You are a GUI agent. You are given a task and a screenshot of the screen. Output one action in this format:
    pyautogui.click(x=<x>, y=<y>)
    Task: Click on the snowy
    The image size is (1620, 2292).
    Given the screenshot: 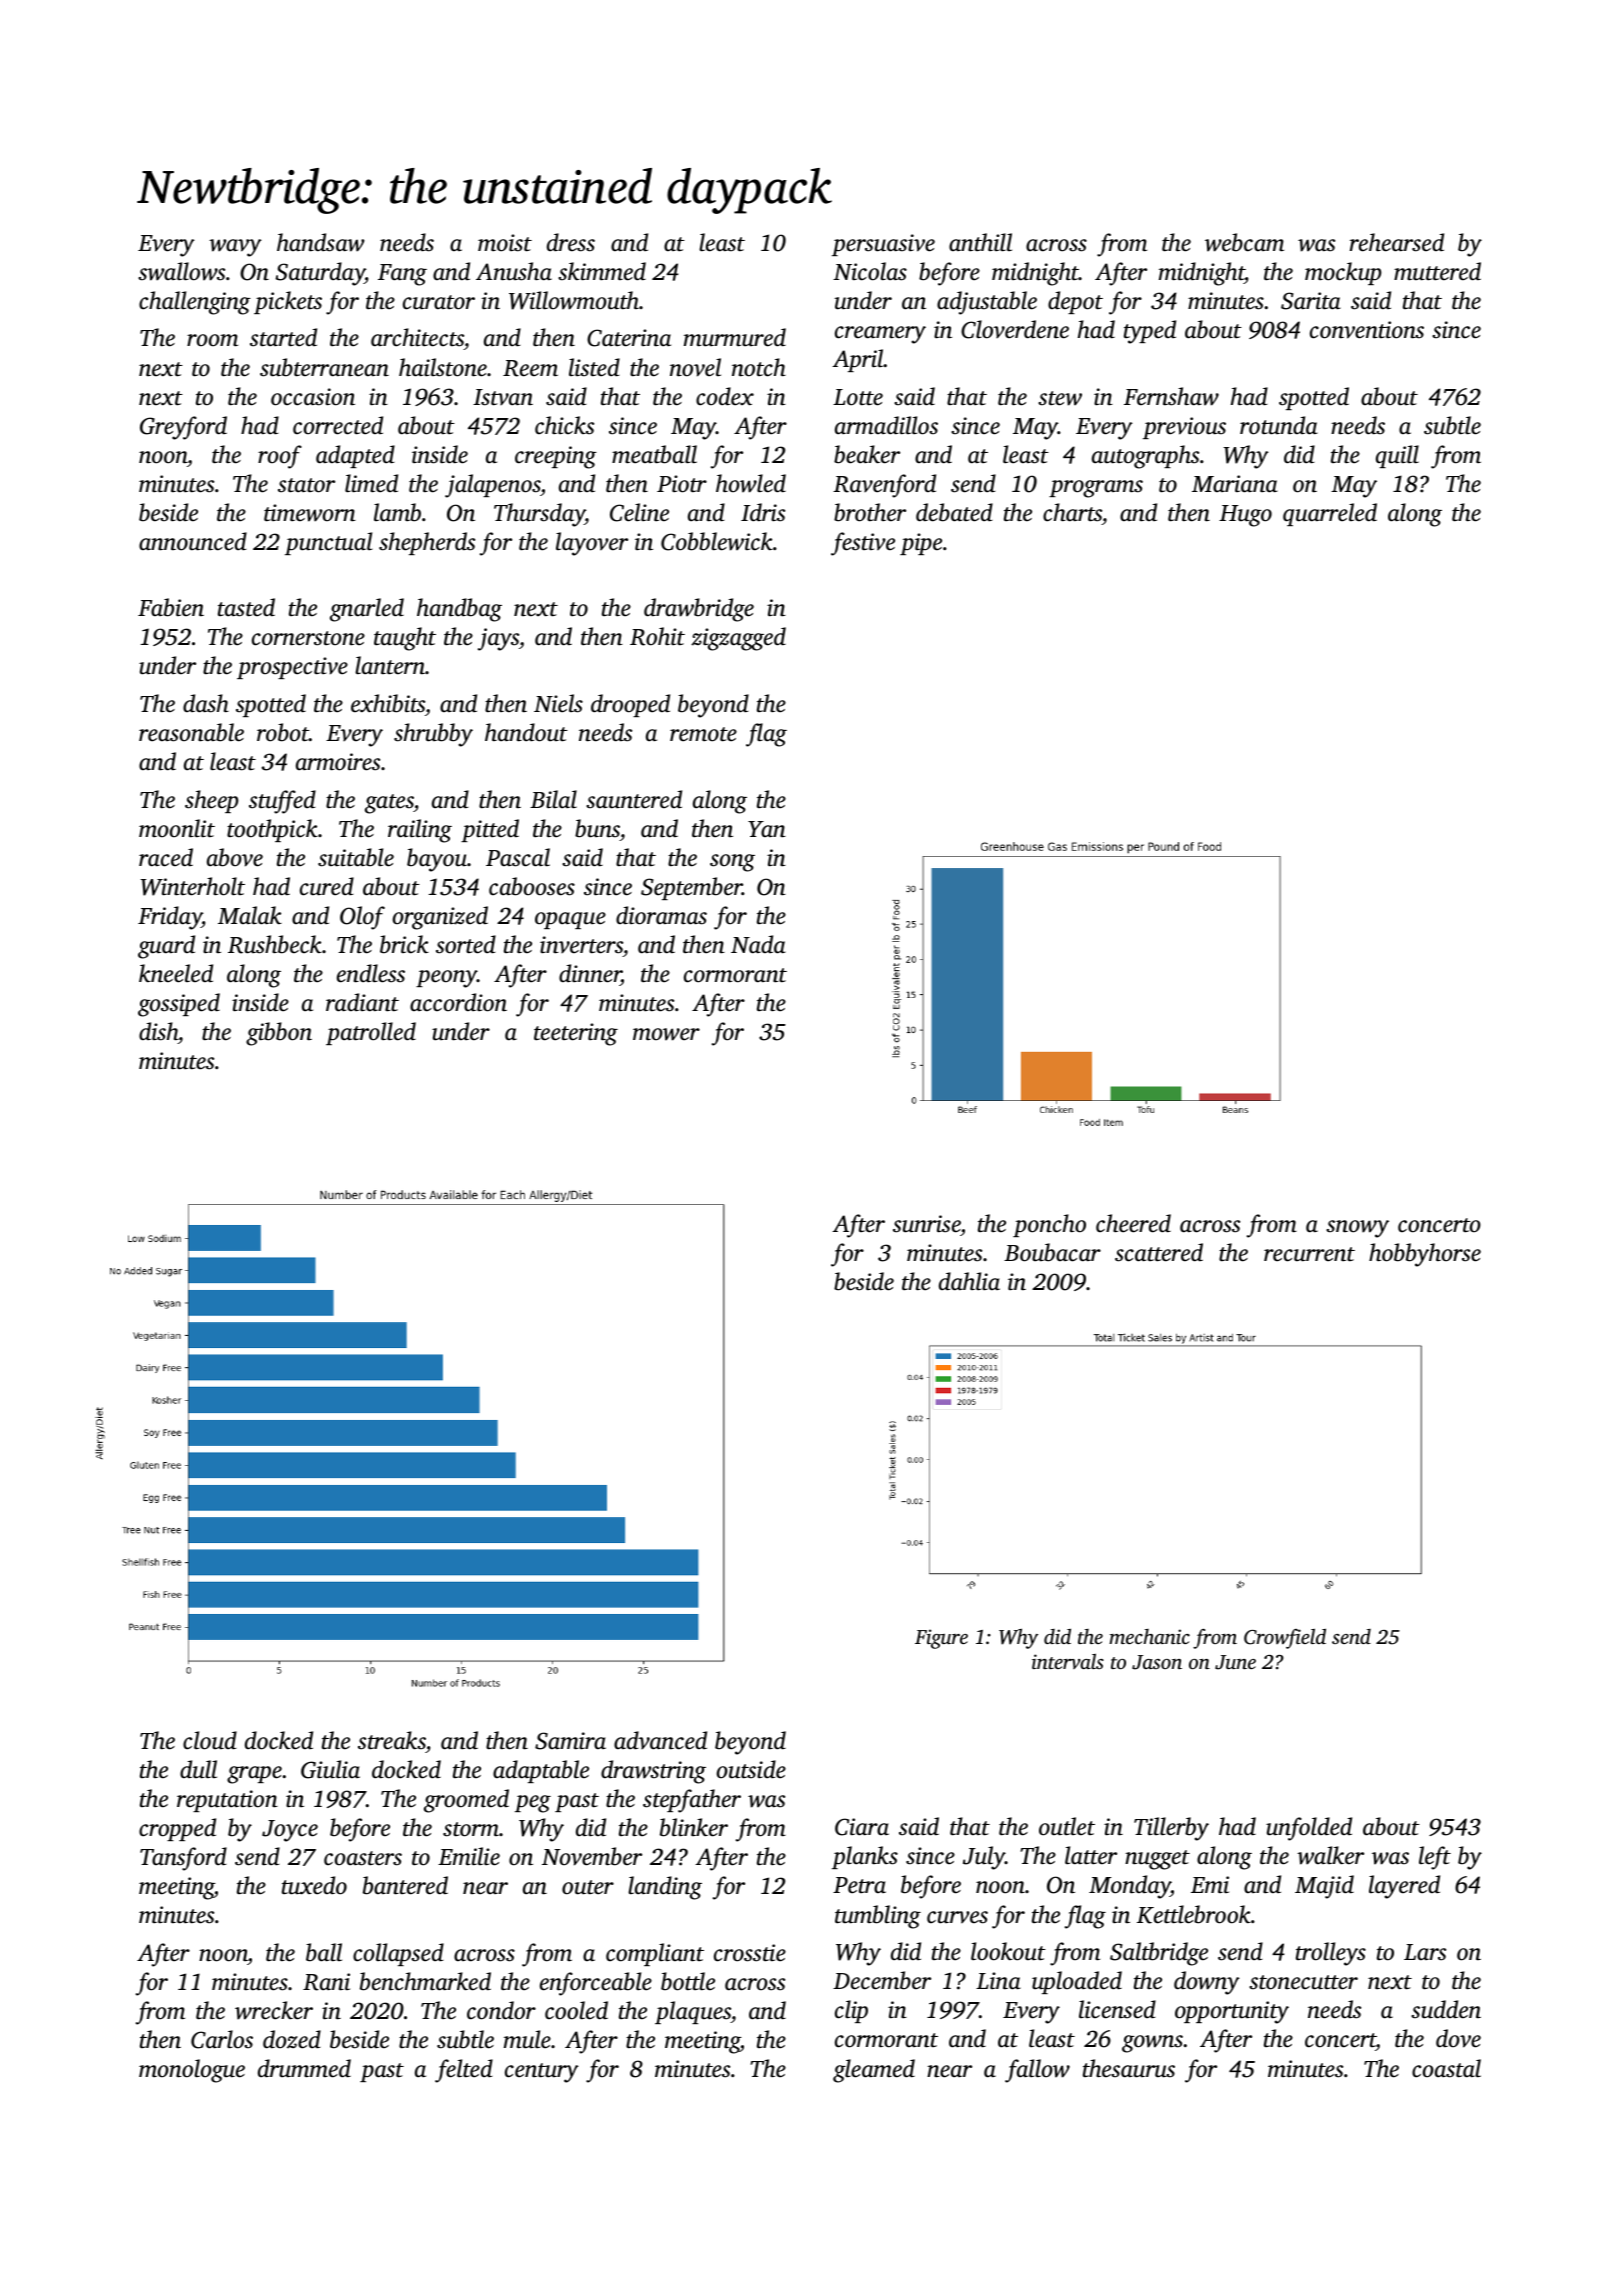 What is the action you would take?
    pyautogui.click(x=1357, y=1229)
